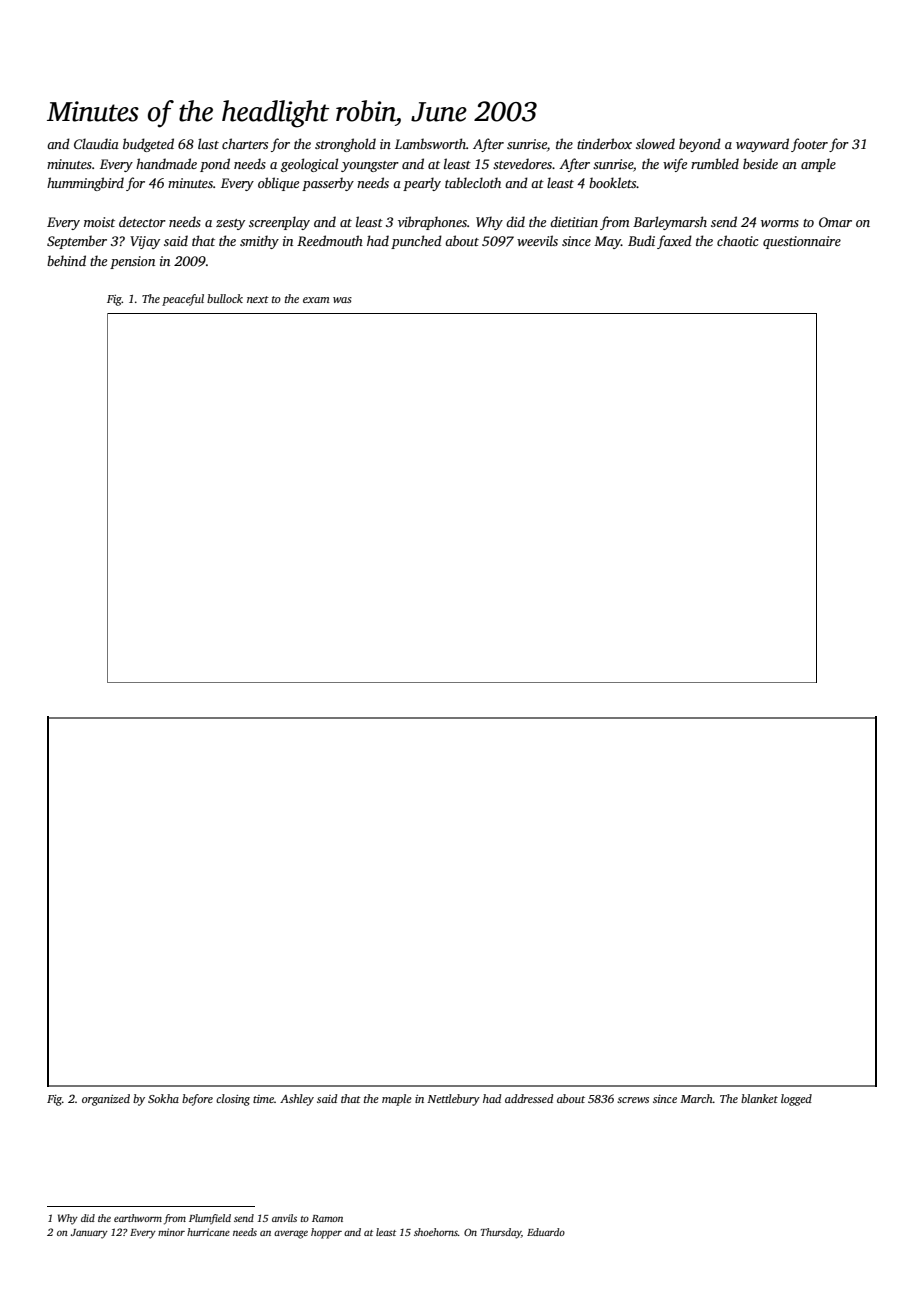 The image size is (924, 1308). I want to click on smithy, so click(259, 242).
